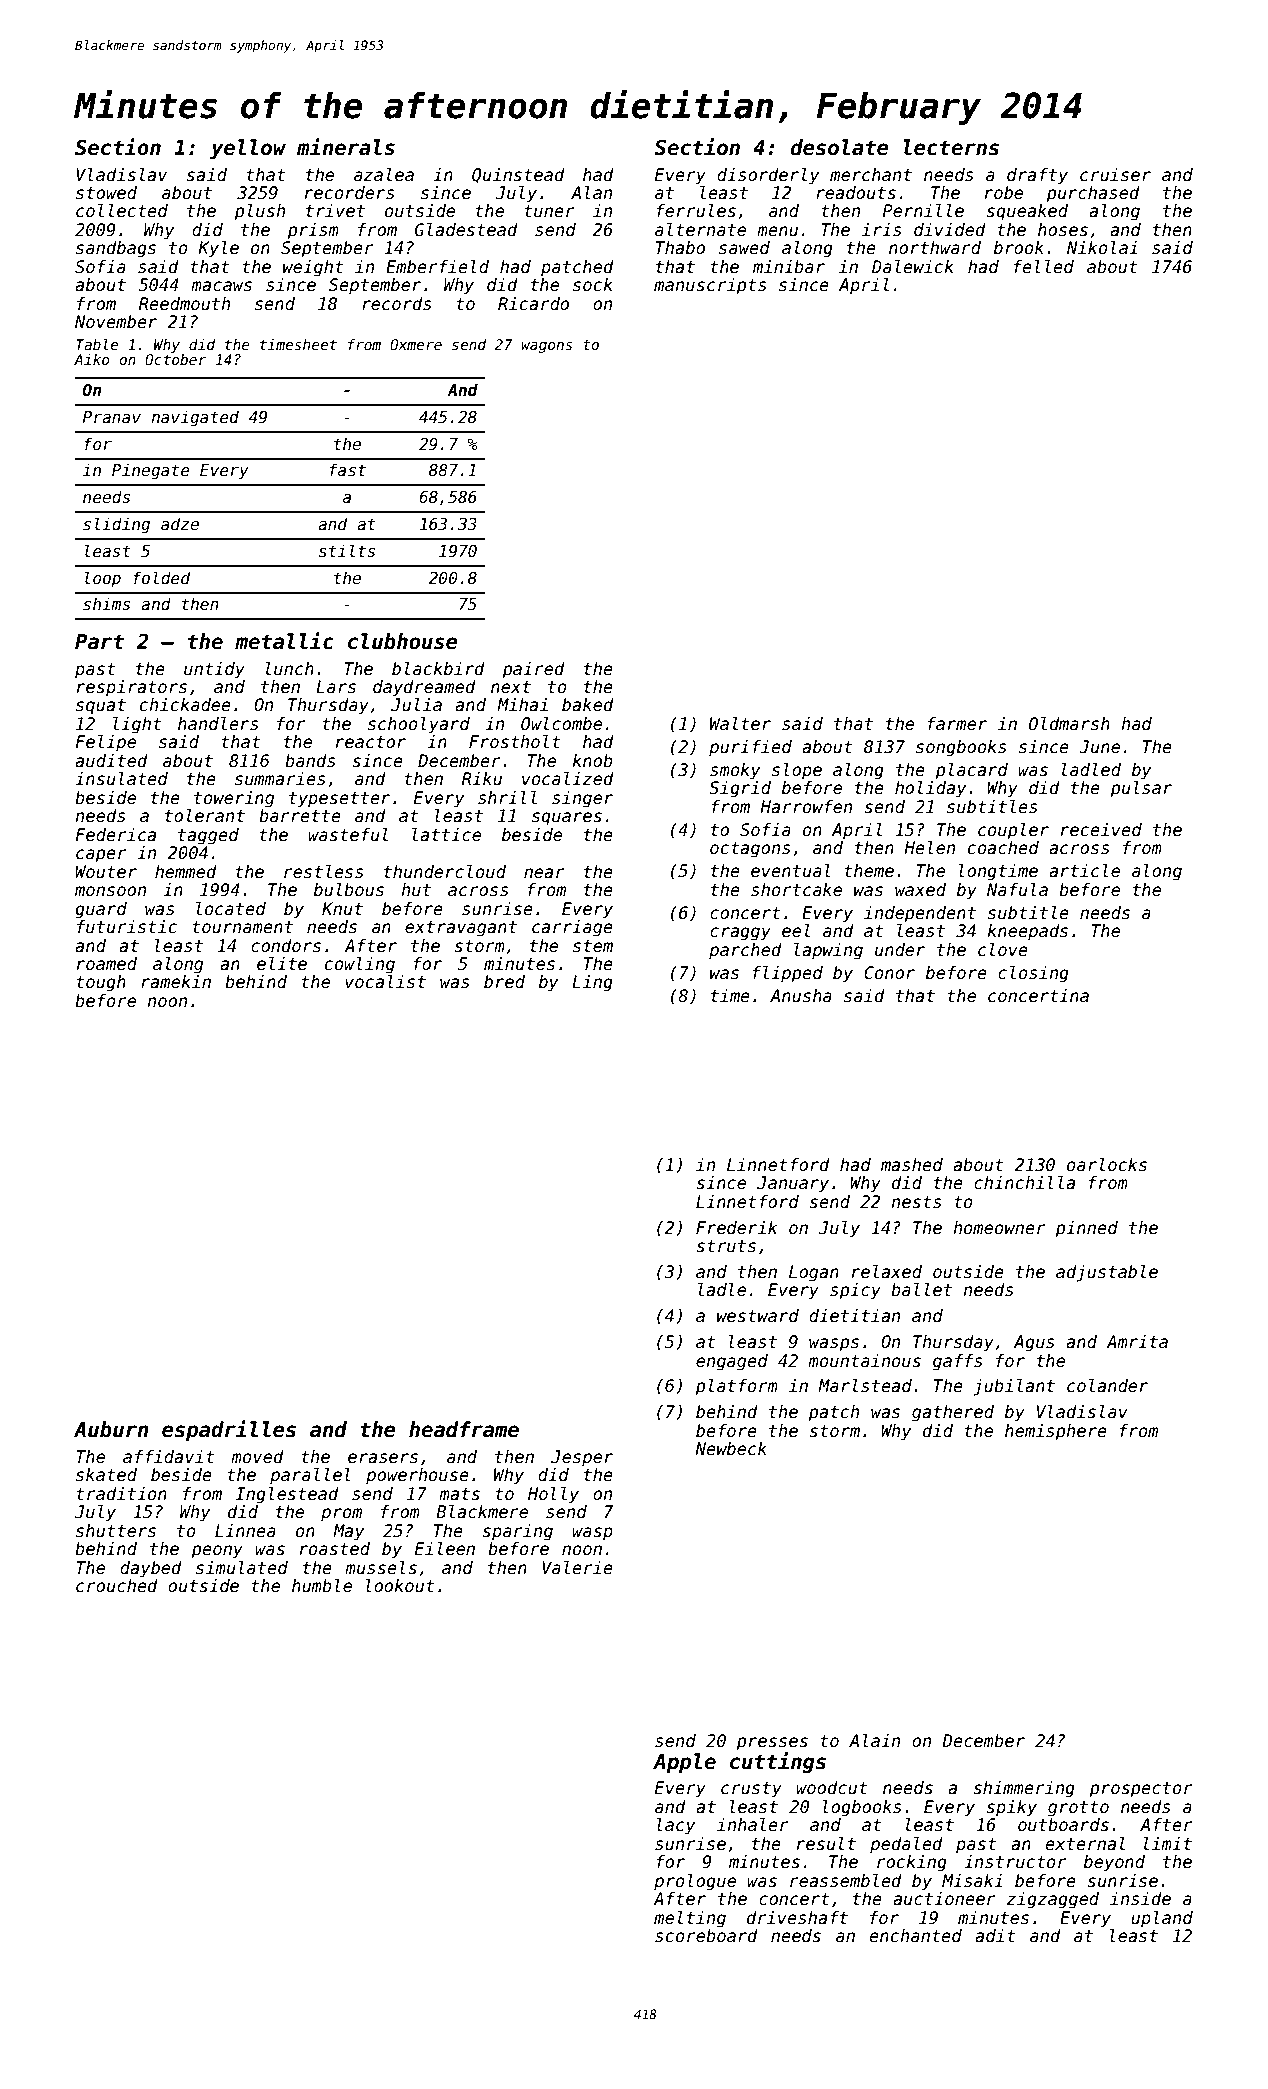 This document has height=2089, width=1268. I want to click on Alan, so click(591, 192).
